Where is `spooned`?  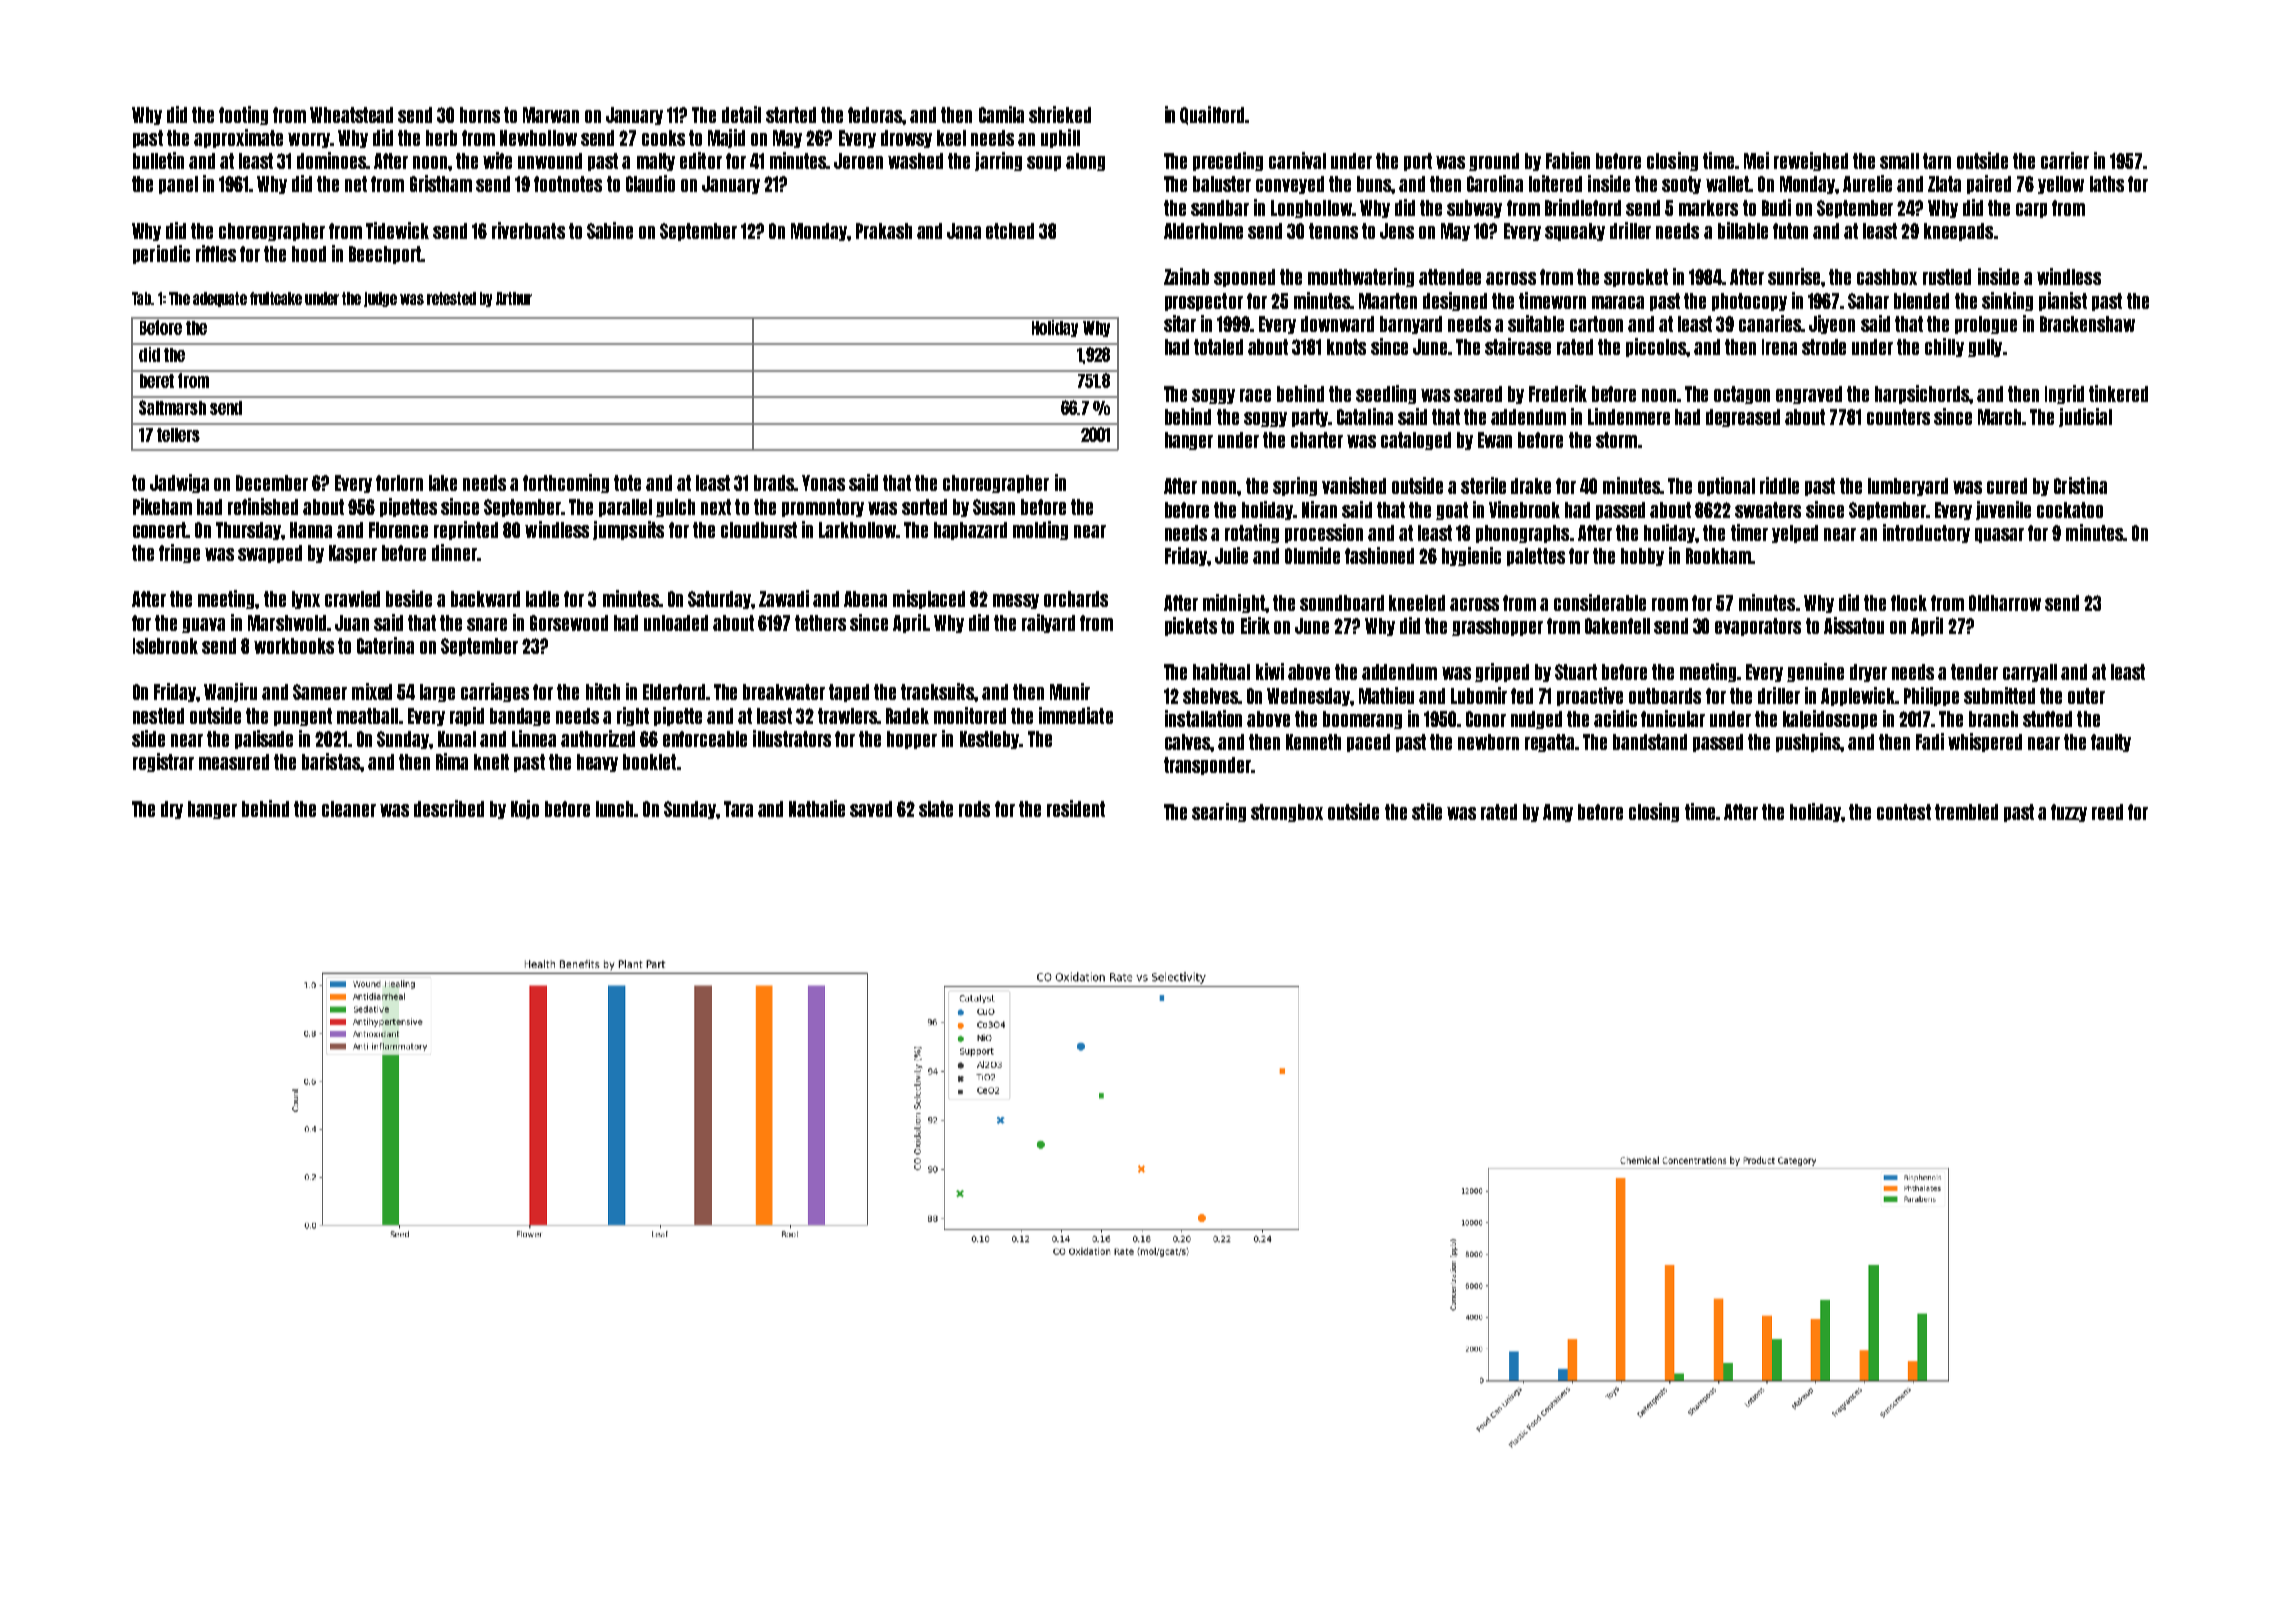 spooned is located at coordinates (1244, 278).
